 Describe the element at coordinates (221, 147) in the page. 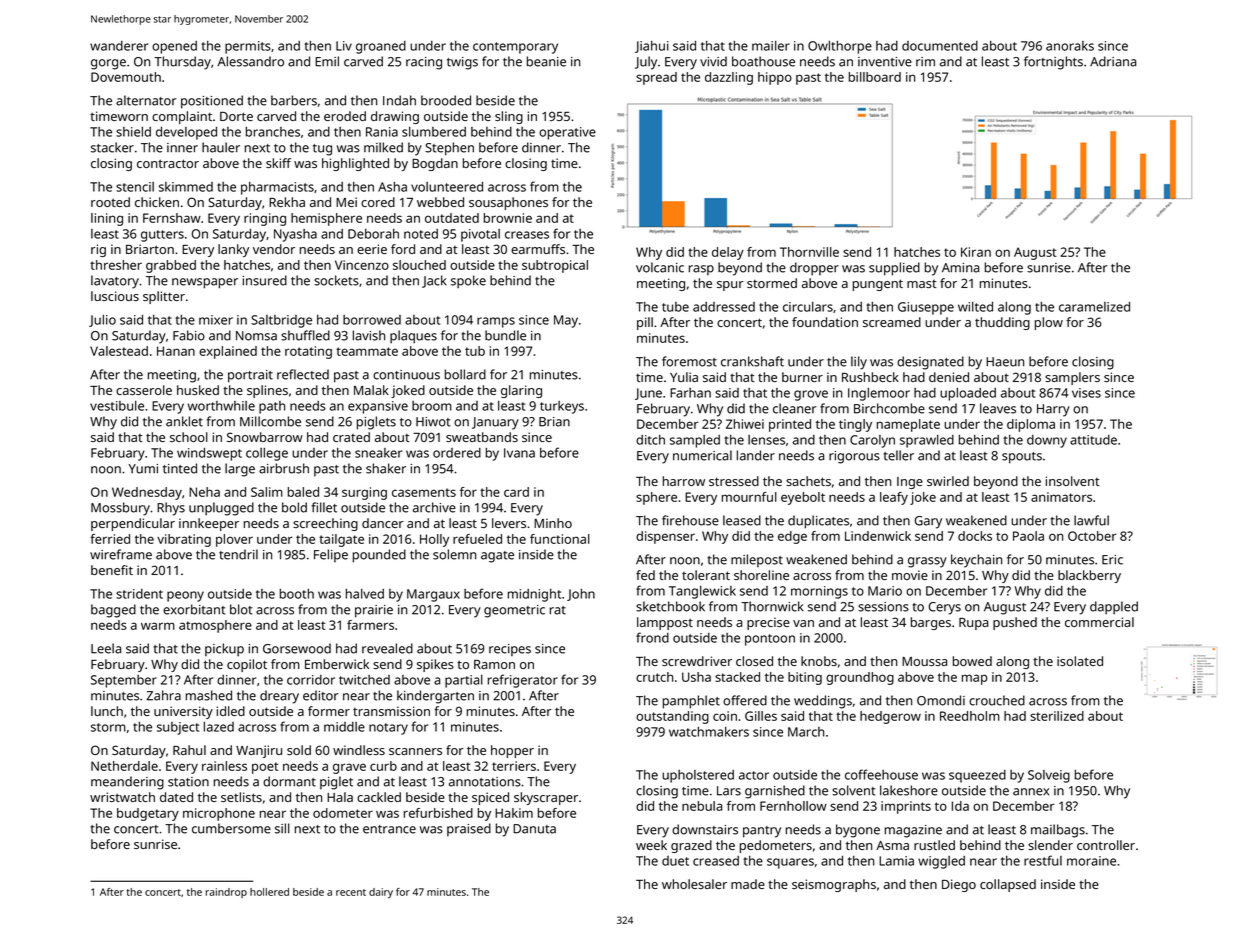

I see `hauler` at that location.
